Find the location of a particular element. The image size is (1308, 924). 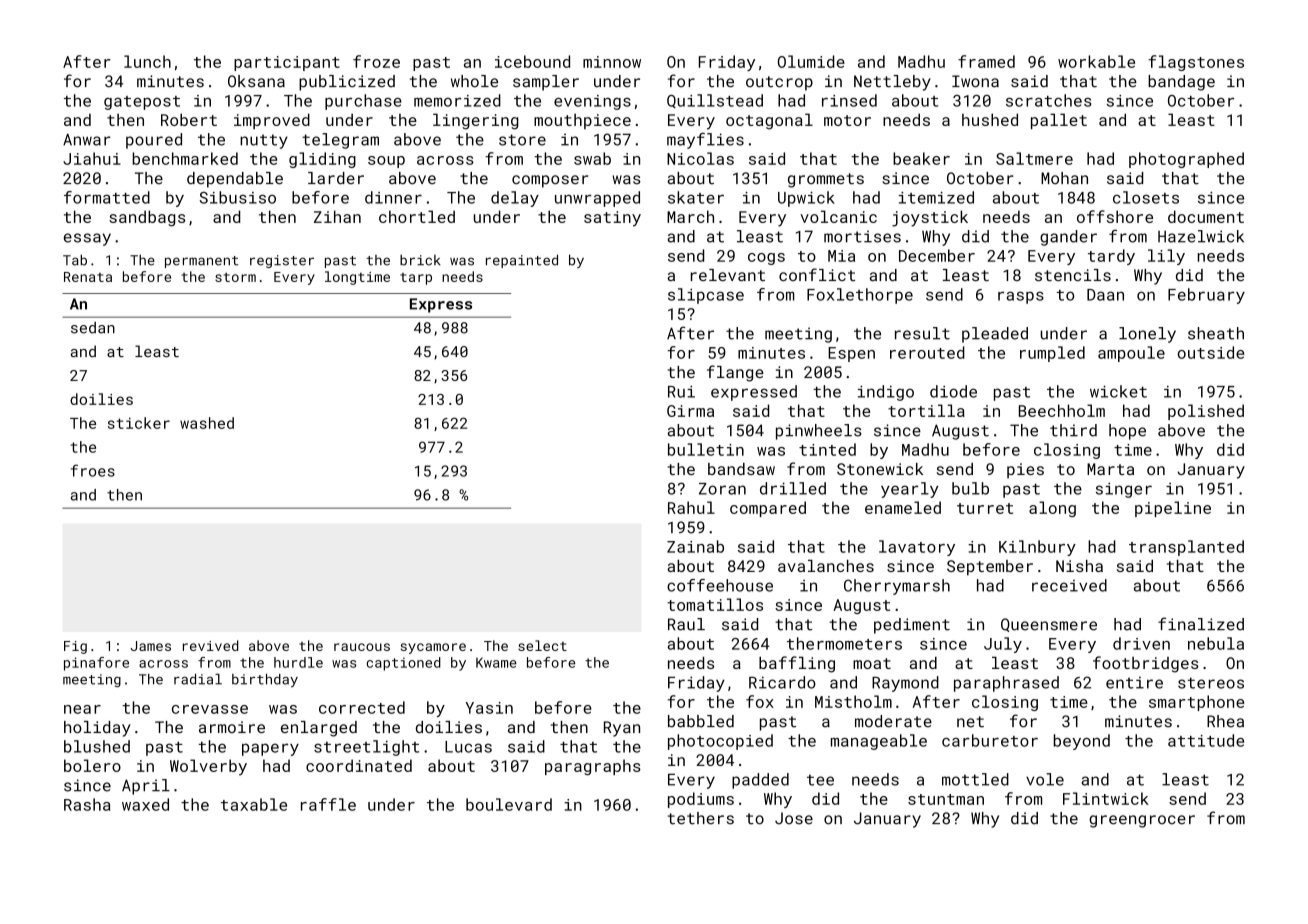

taxable is located at coordinates (254, 804).
